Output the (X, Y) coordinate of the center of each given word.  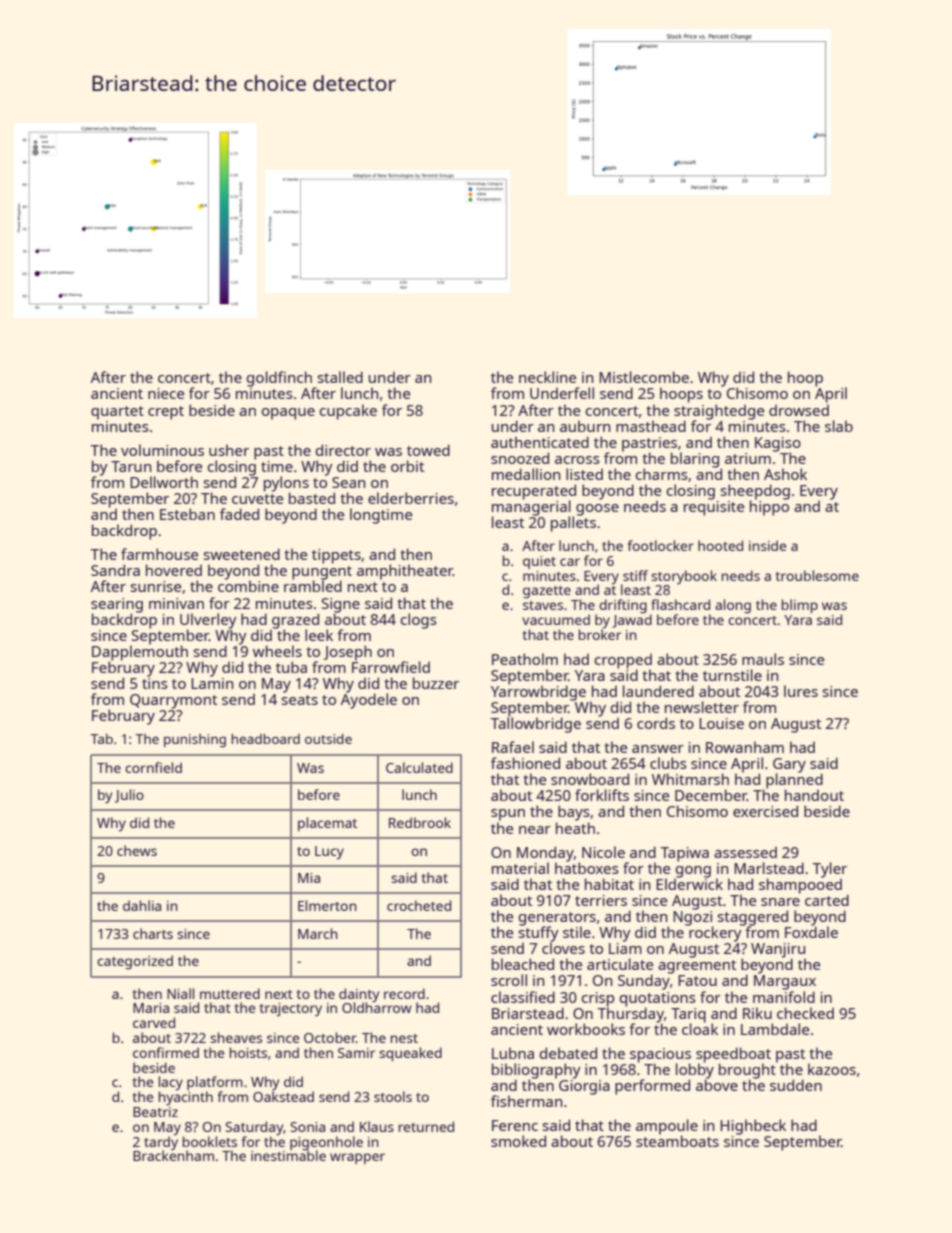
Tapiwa (684, 854)
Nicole (603, 852)
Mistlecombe (644, 377)
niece (166, 393)
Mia (309, 878)
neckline (547, 377)
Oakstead (283, 1096)
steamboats (677, 1141)
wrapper (357, 1158)
